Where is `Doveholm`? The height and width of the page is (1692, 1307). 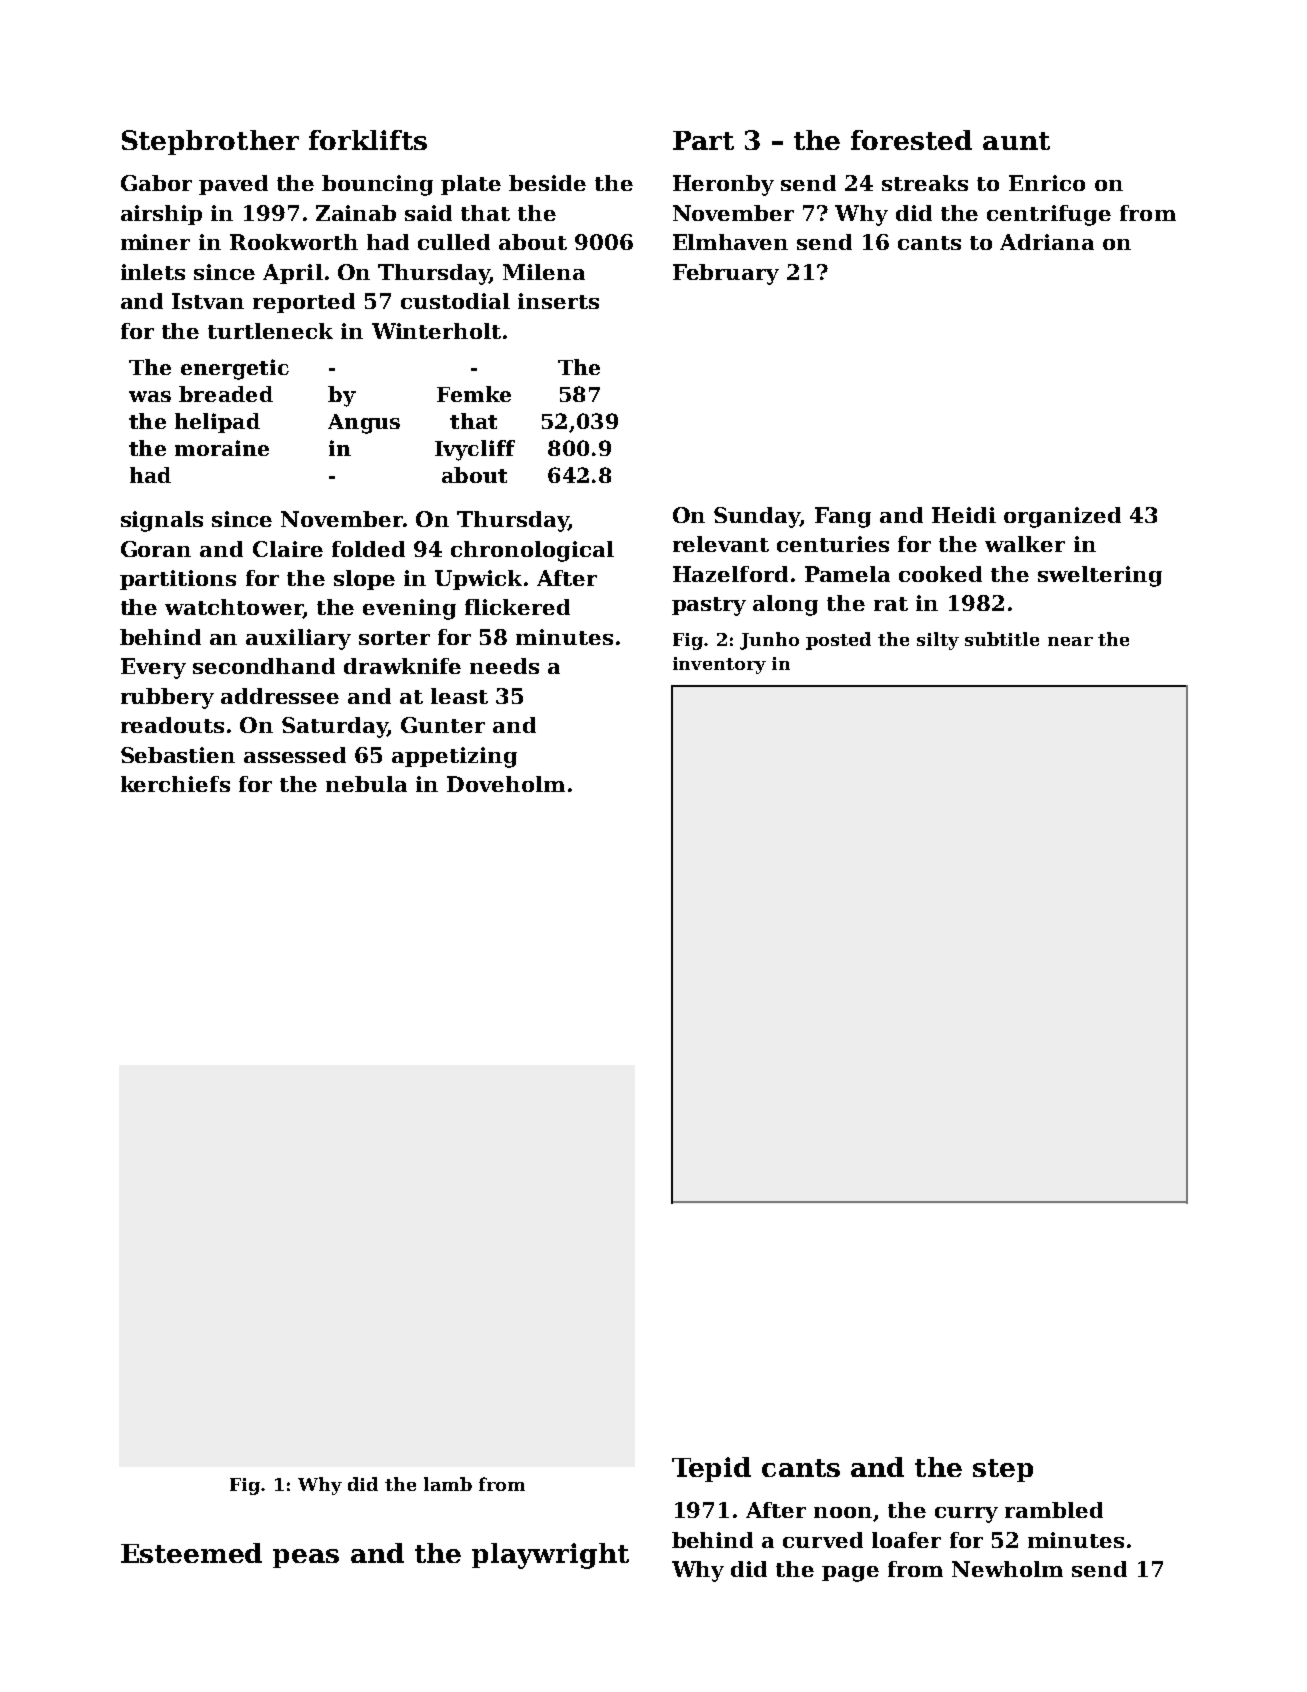 Doveholm is located at coordinates (506, 784).
